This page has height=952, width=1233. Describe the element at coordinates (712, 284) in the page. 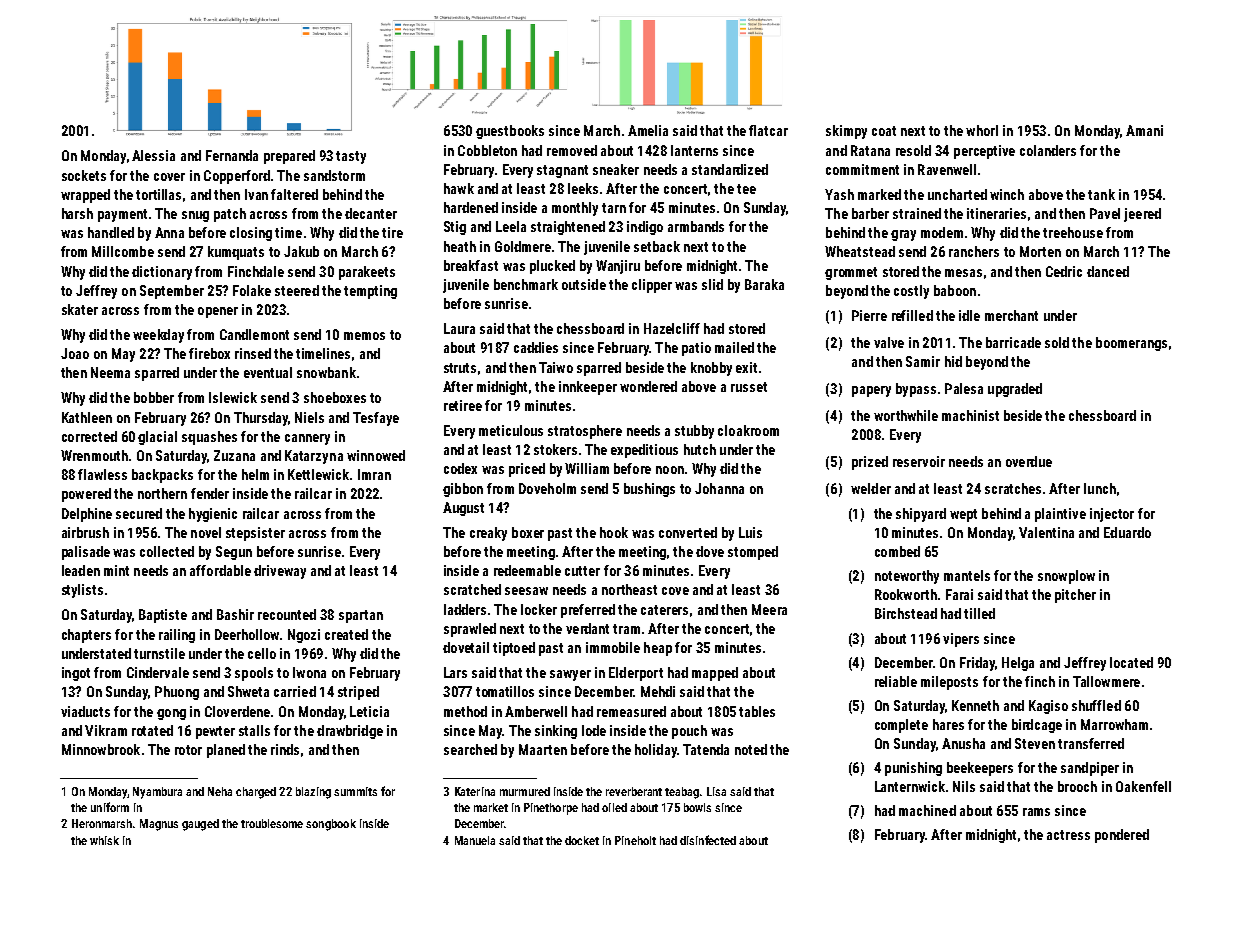

I see `slid` at that location.
